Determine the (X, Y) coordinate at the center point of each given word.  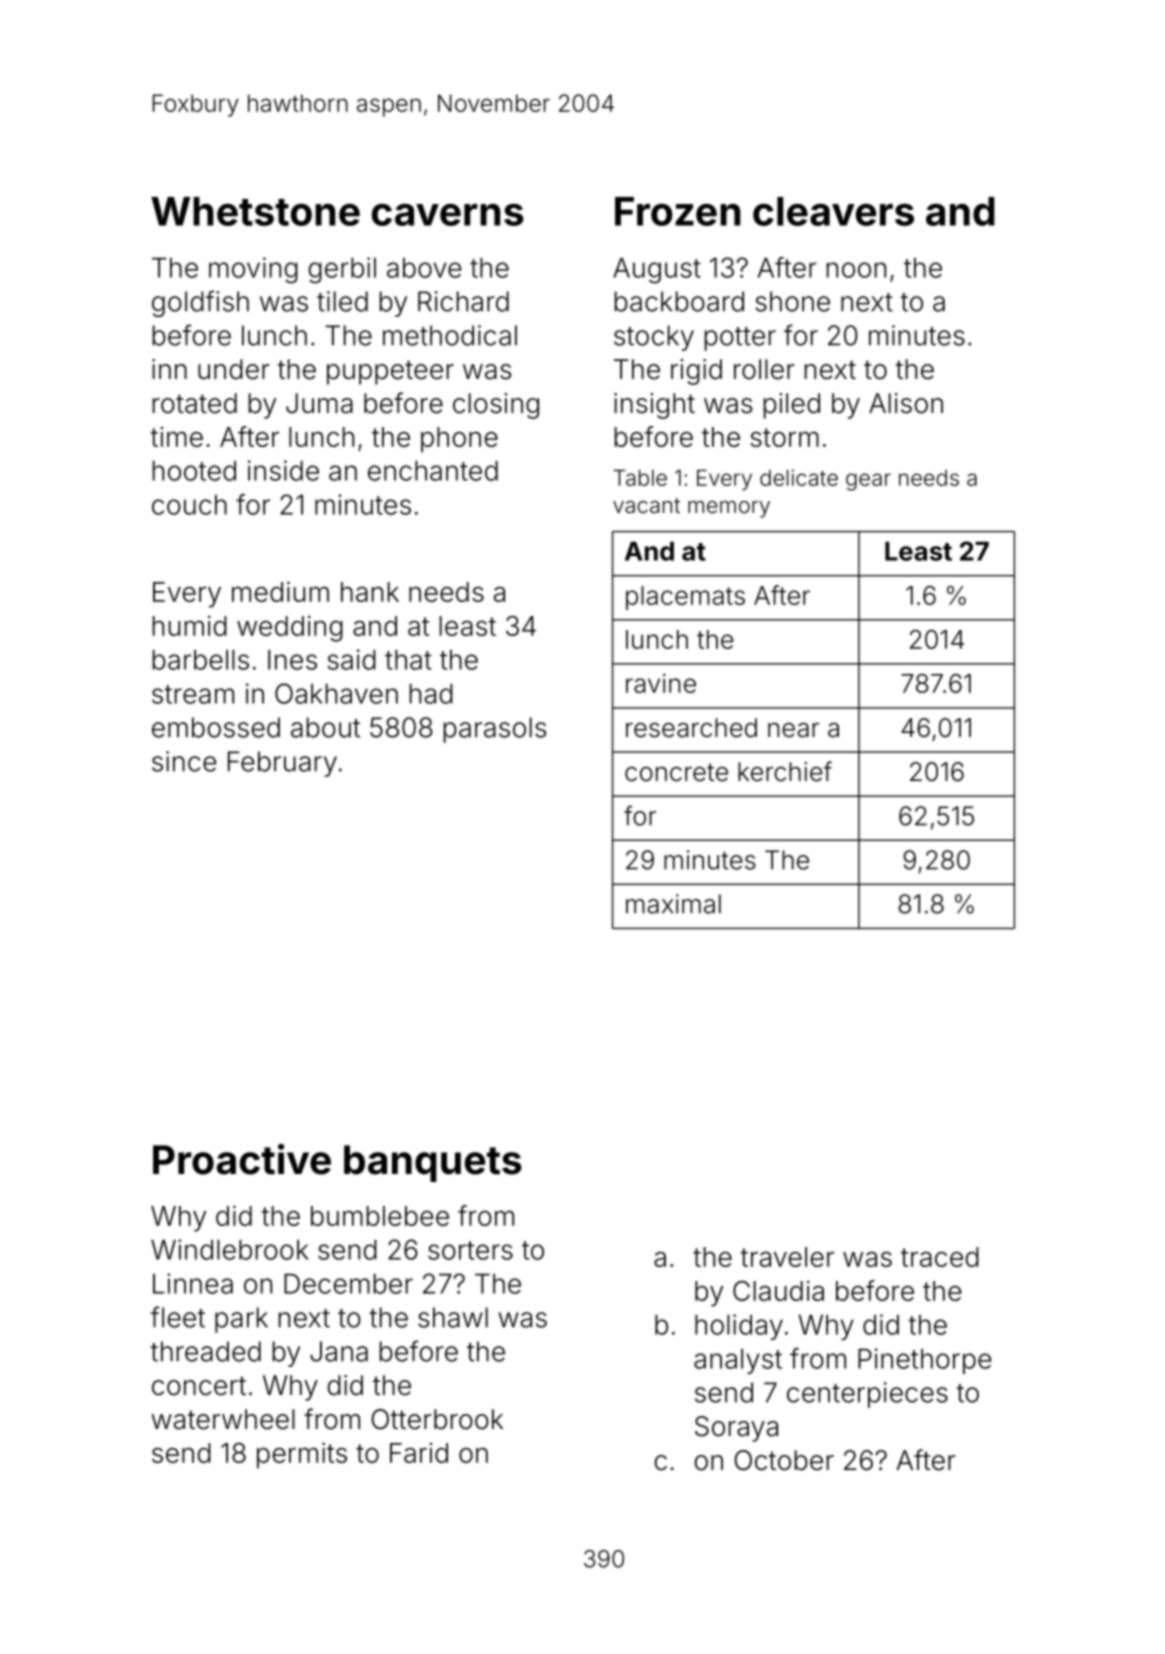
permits (302, 1455)
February (282, 764)
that (408, 660)
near (793, 730)
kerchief (785, 771)
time (176, 437)
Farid (419, 1453)
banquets (433, 1163)
